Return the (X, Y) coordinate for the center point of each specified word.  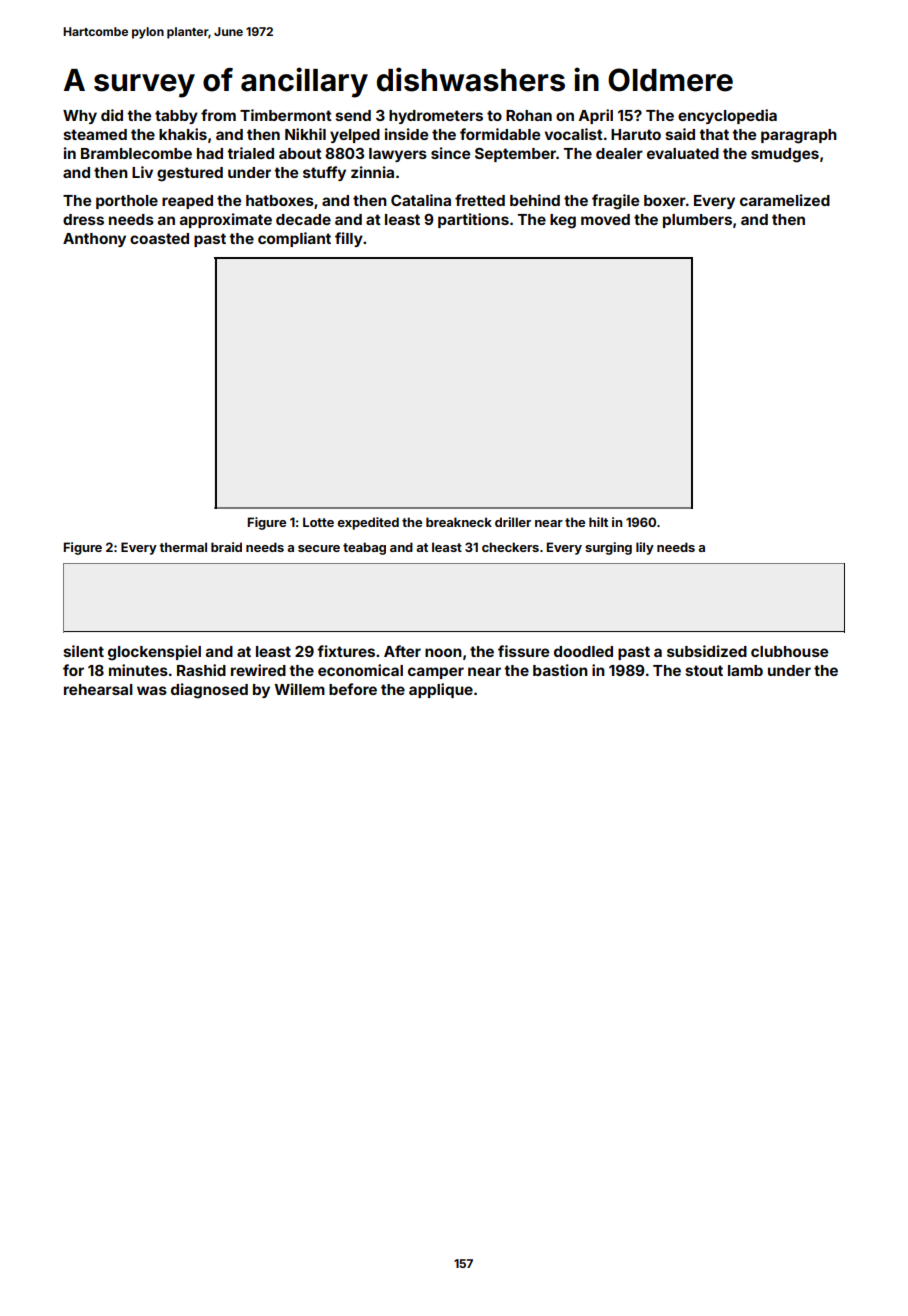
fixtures (346, 651)
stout (704, 670)
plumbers (697, 221)
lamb (745, 670)
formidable (500, 134)
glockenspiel (154, 653)
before (353, 689)
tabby (176, 117)
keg (563, 221)
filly (349, 239)
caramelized (785, 200)
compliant (294, 239)
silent (84, 651)
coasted (159, 238)
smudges (785, 155)
